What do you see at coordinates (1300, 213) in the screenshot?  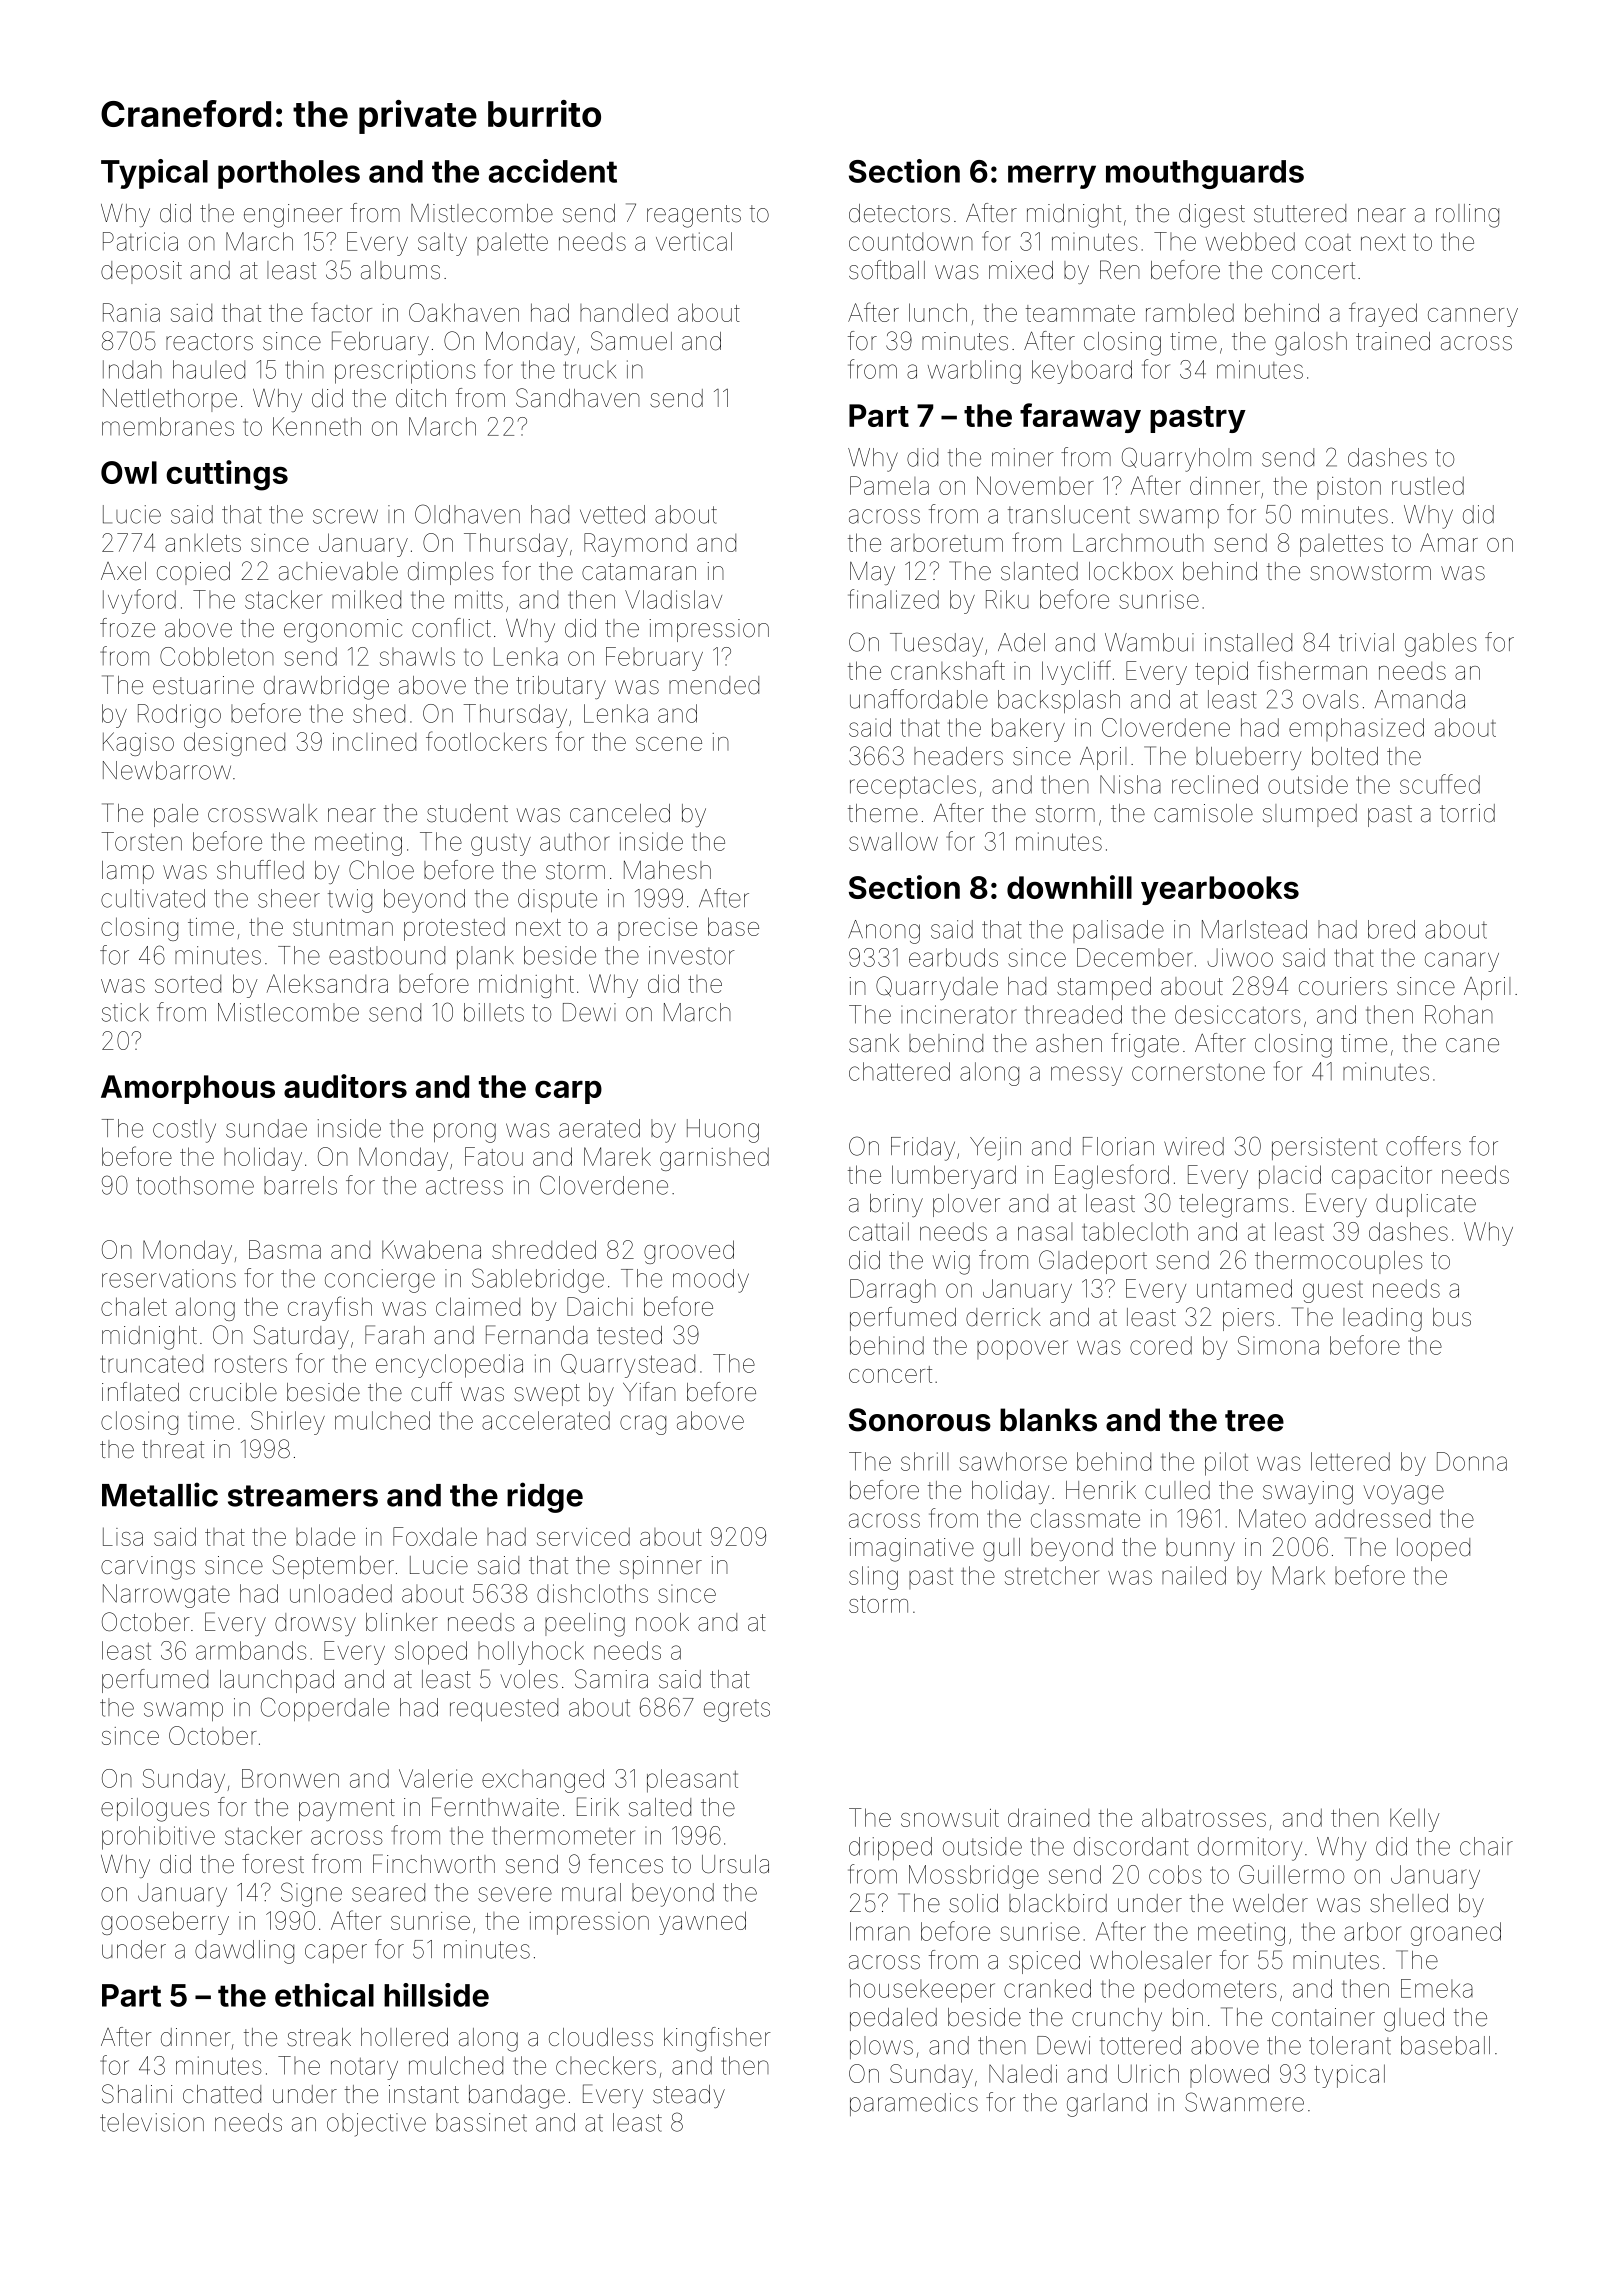 I see `stuttered` at bounding box center [1300, 213].
